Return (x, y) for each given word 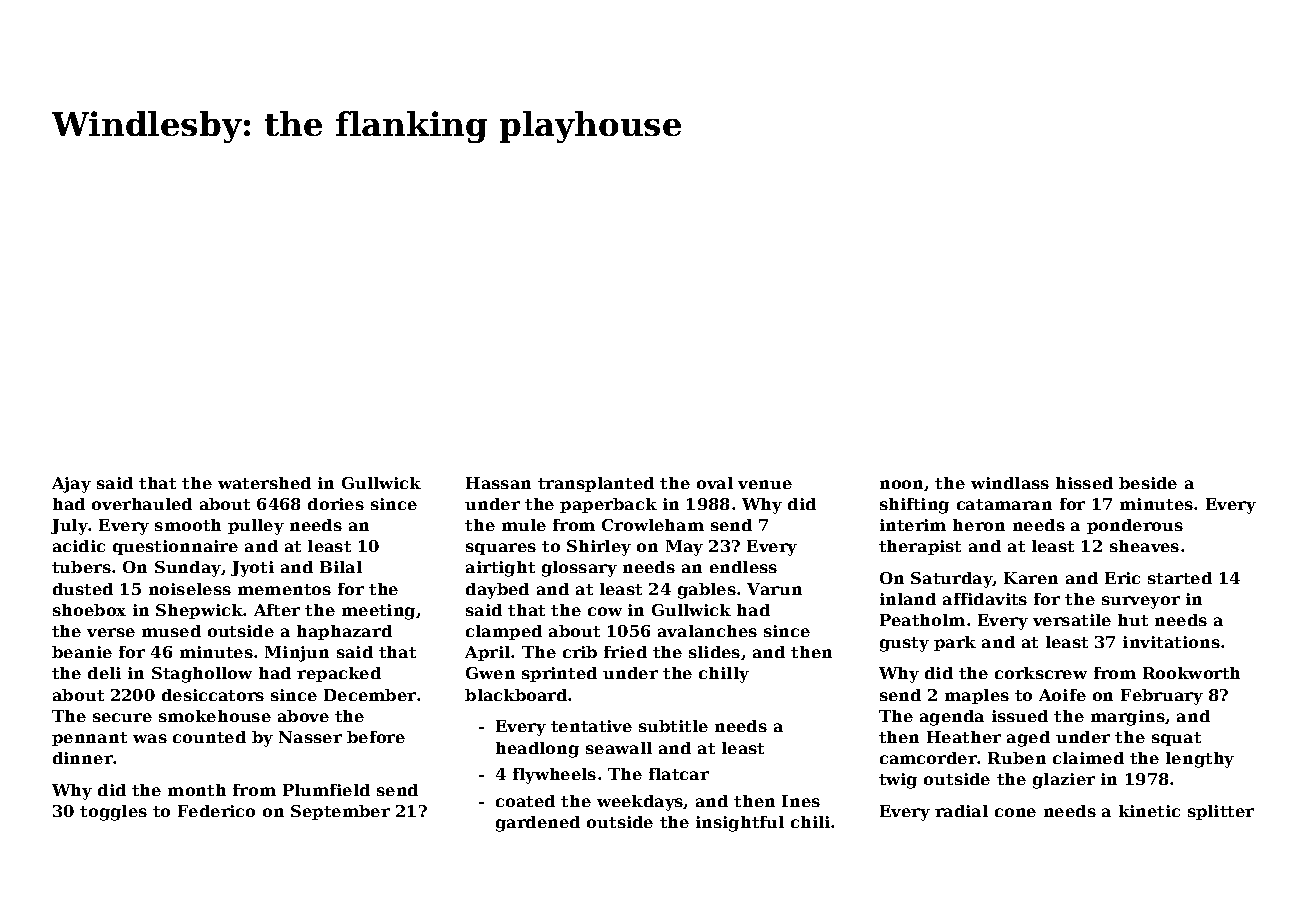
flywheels (554, 776)
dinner (83, 758)
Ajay (71, 485)
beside (1148, 483)
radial (961, 811)
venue (765, 484)
